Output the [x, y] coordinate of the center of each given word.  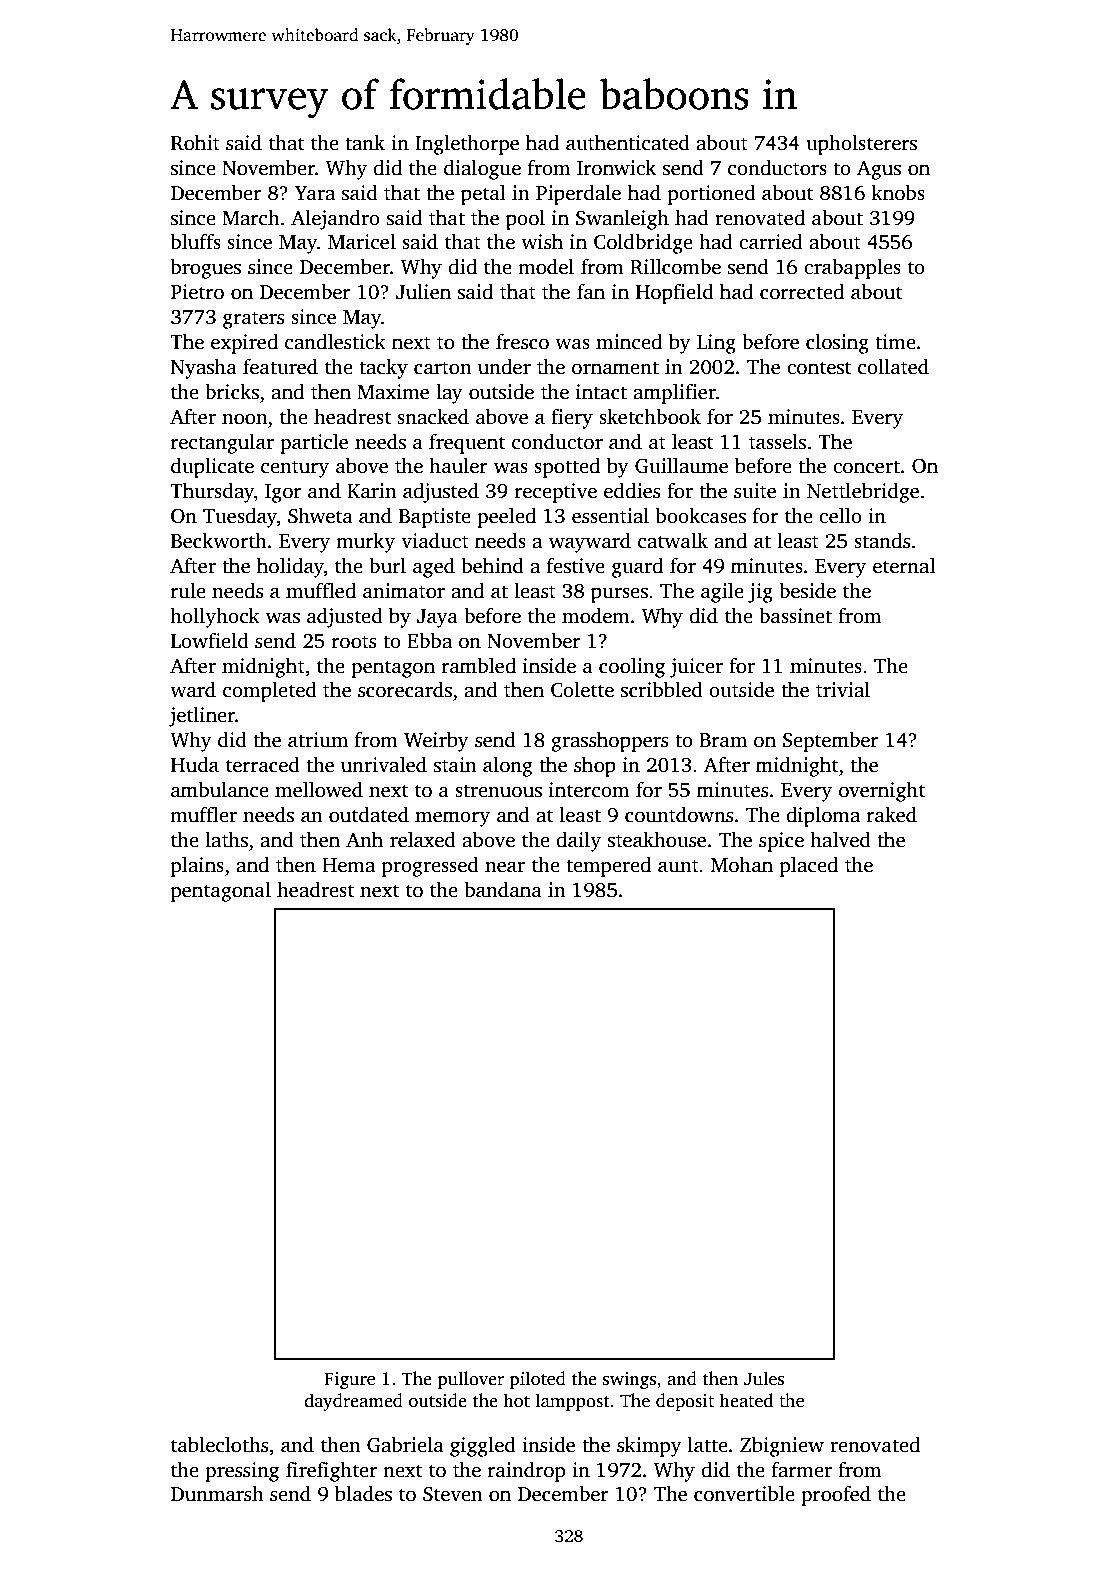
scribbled [662, 690]
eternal [904, 566]
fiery [572, 419]
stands [882, 541]
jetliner [201, 717]
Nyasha [204, 369]
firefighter [332, 1472]
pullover [471, 1380]
